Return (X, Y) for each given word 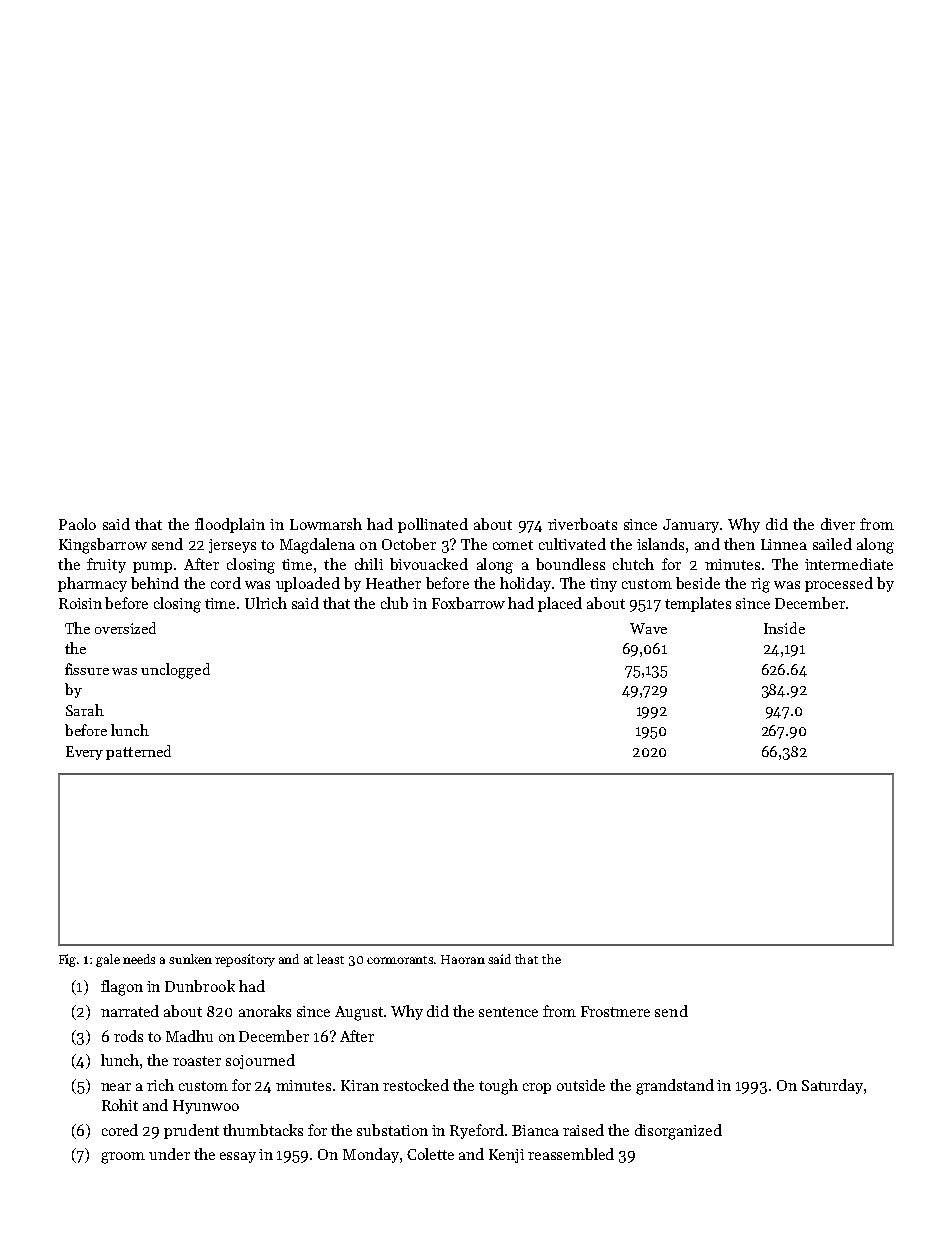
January (691, 526)
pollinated (433, 525)
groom (123, 1158)
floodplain (230, 525)
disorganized (678, 1132)
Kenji (506, 1156)
